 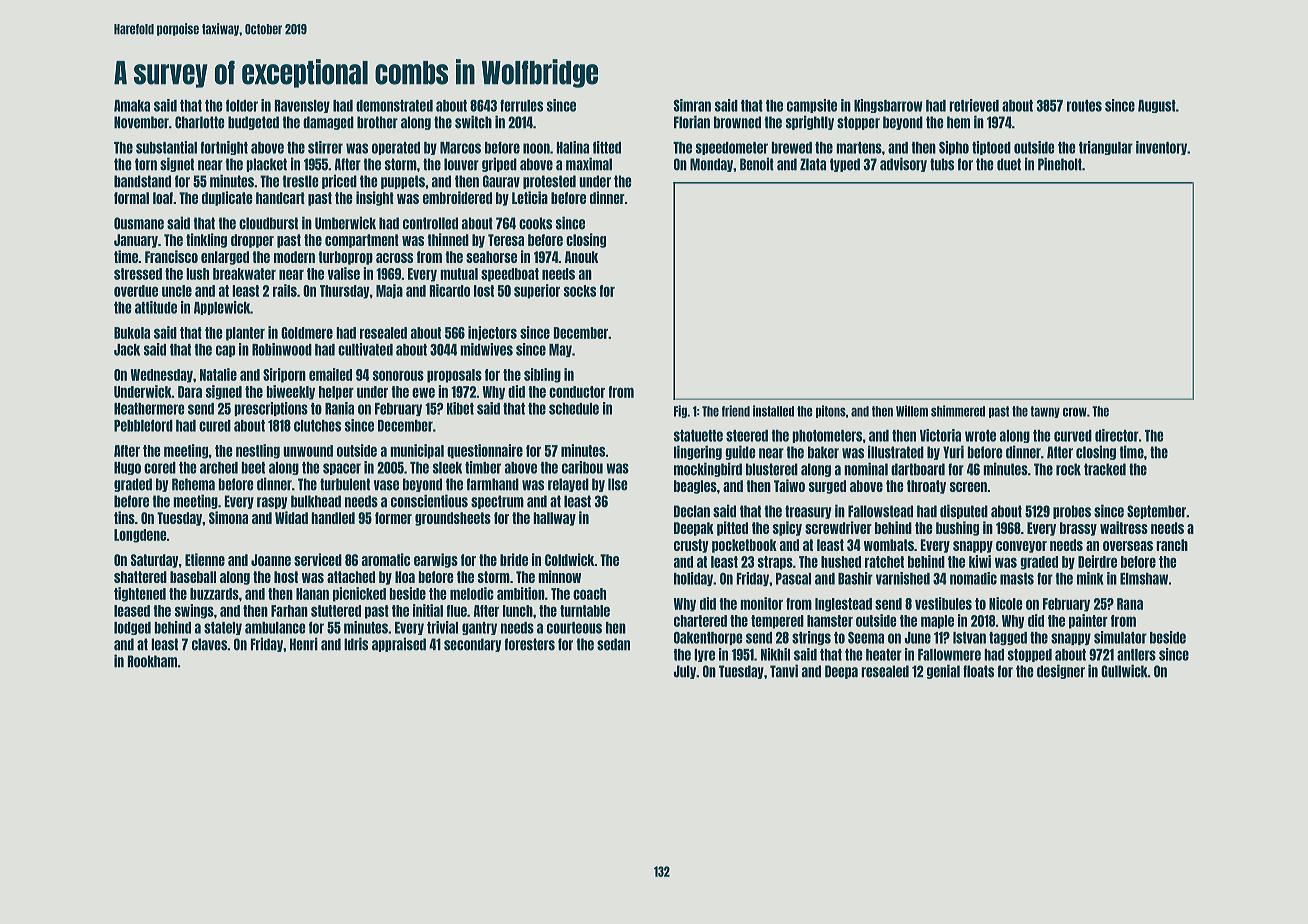 I want to click on nomadic, so click(x=973, y=578).
